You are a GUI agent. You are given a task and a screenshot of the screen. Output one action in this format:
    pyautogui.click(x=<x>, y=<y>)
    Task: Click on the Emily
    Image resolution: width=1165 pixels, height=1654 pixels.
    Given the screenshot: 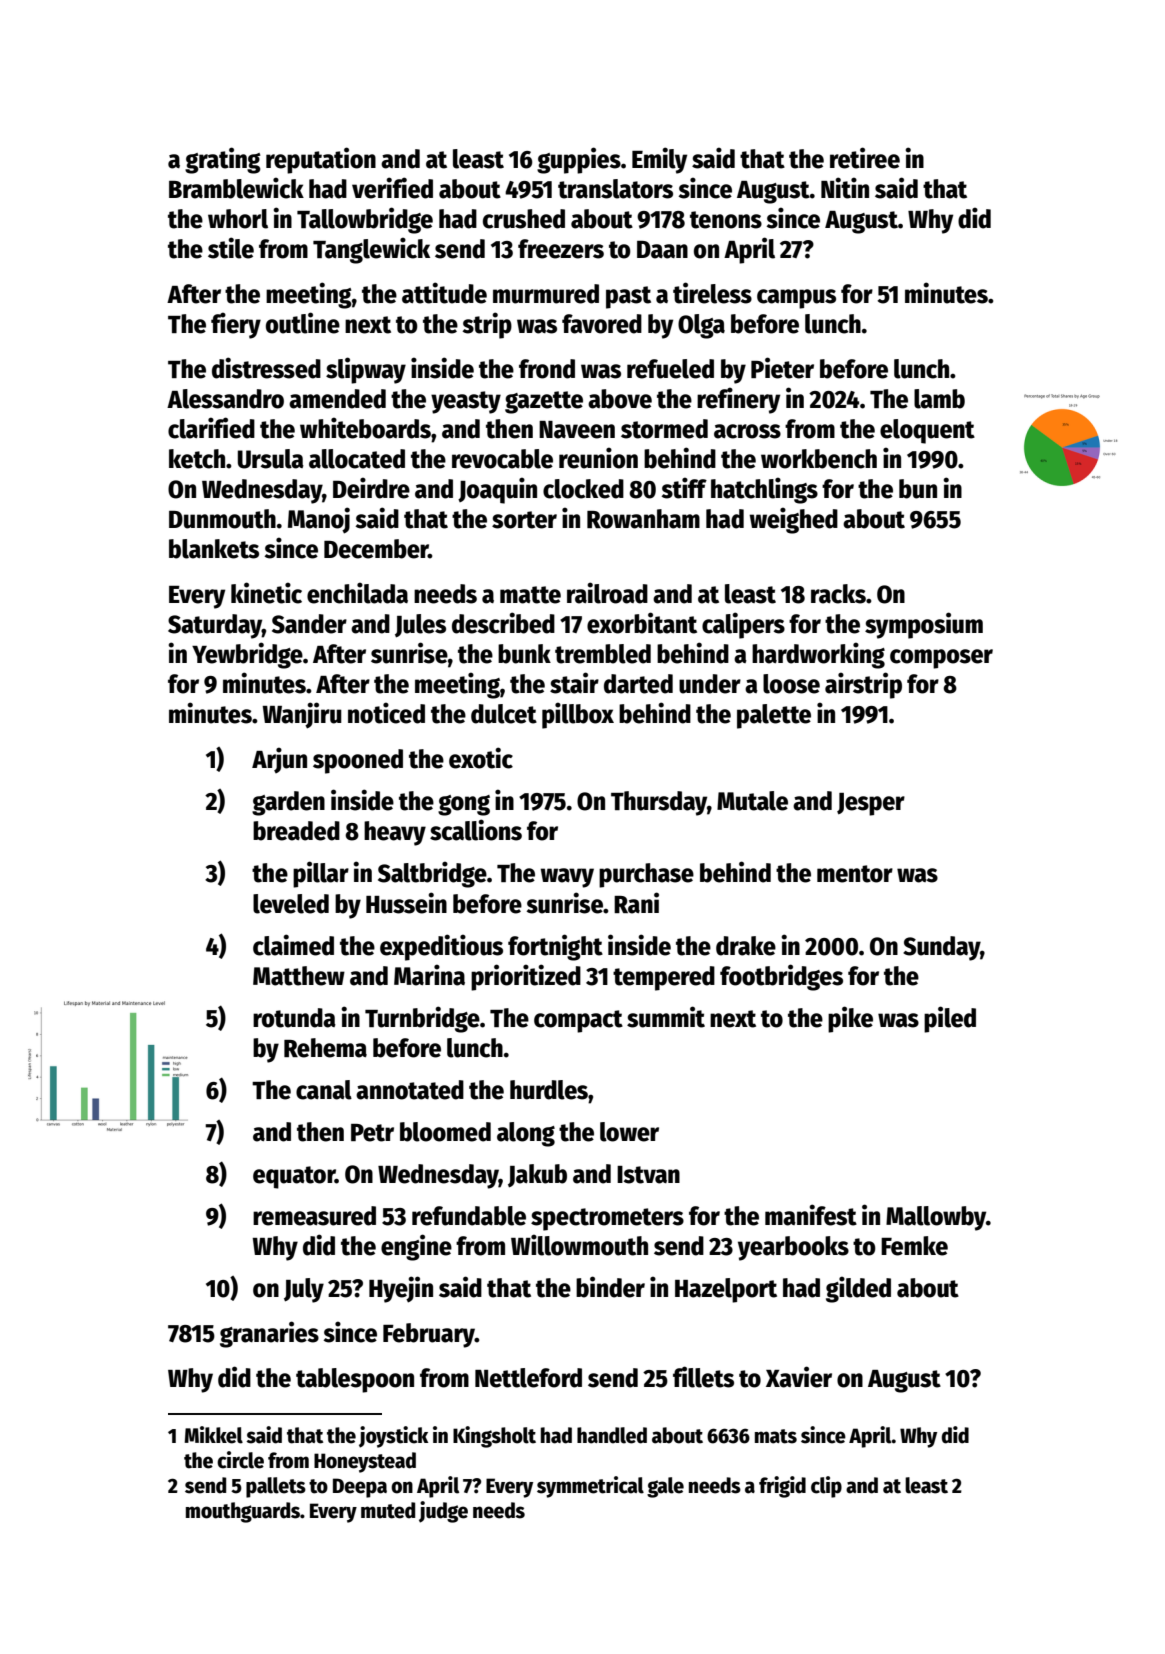 What is the action you would take?
    pyautogui.click(x=659, y=160)
